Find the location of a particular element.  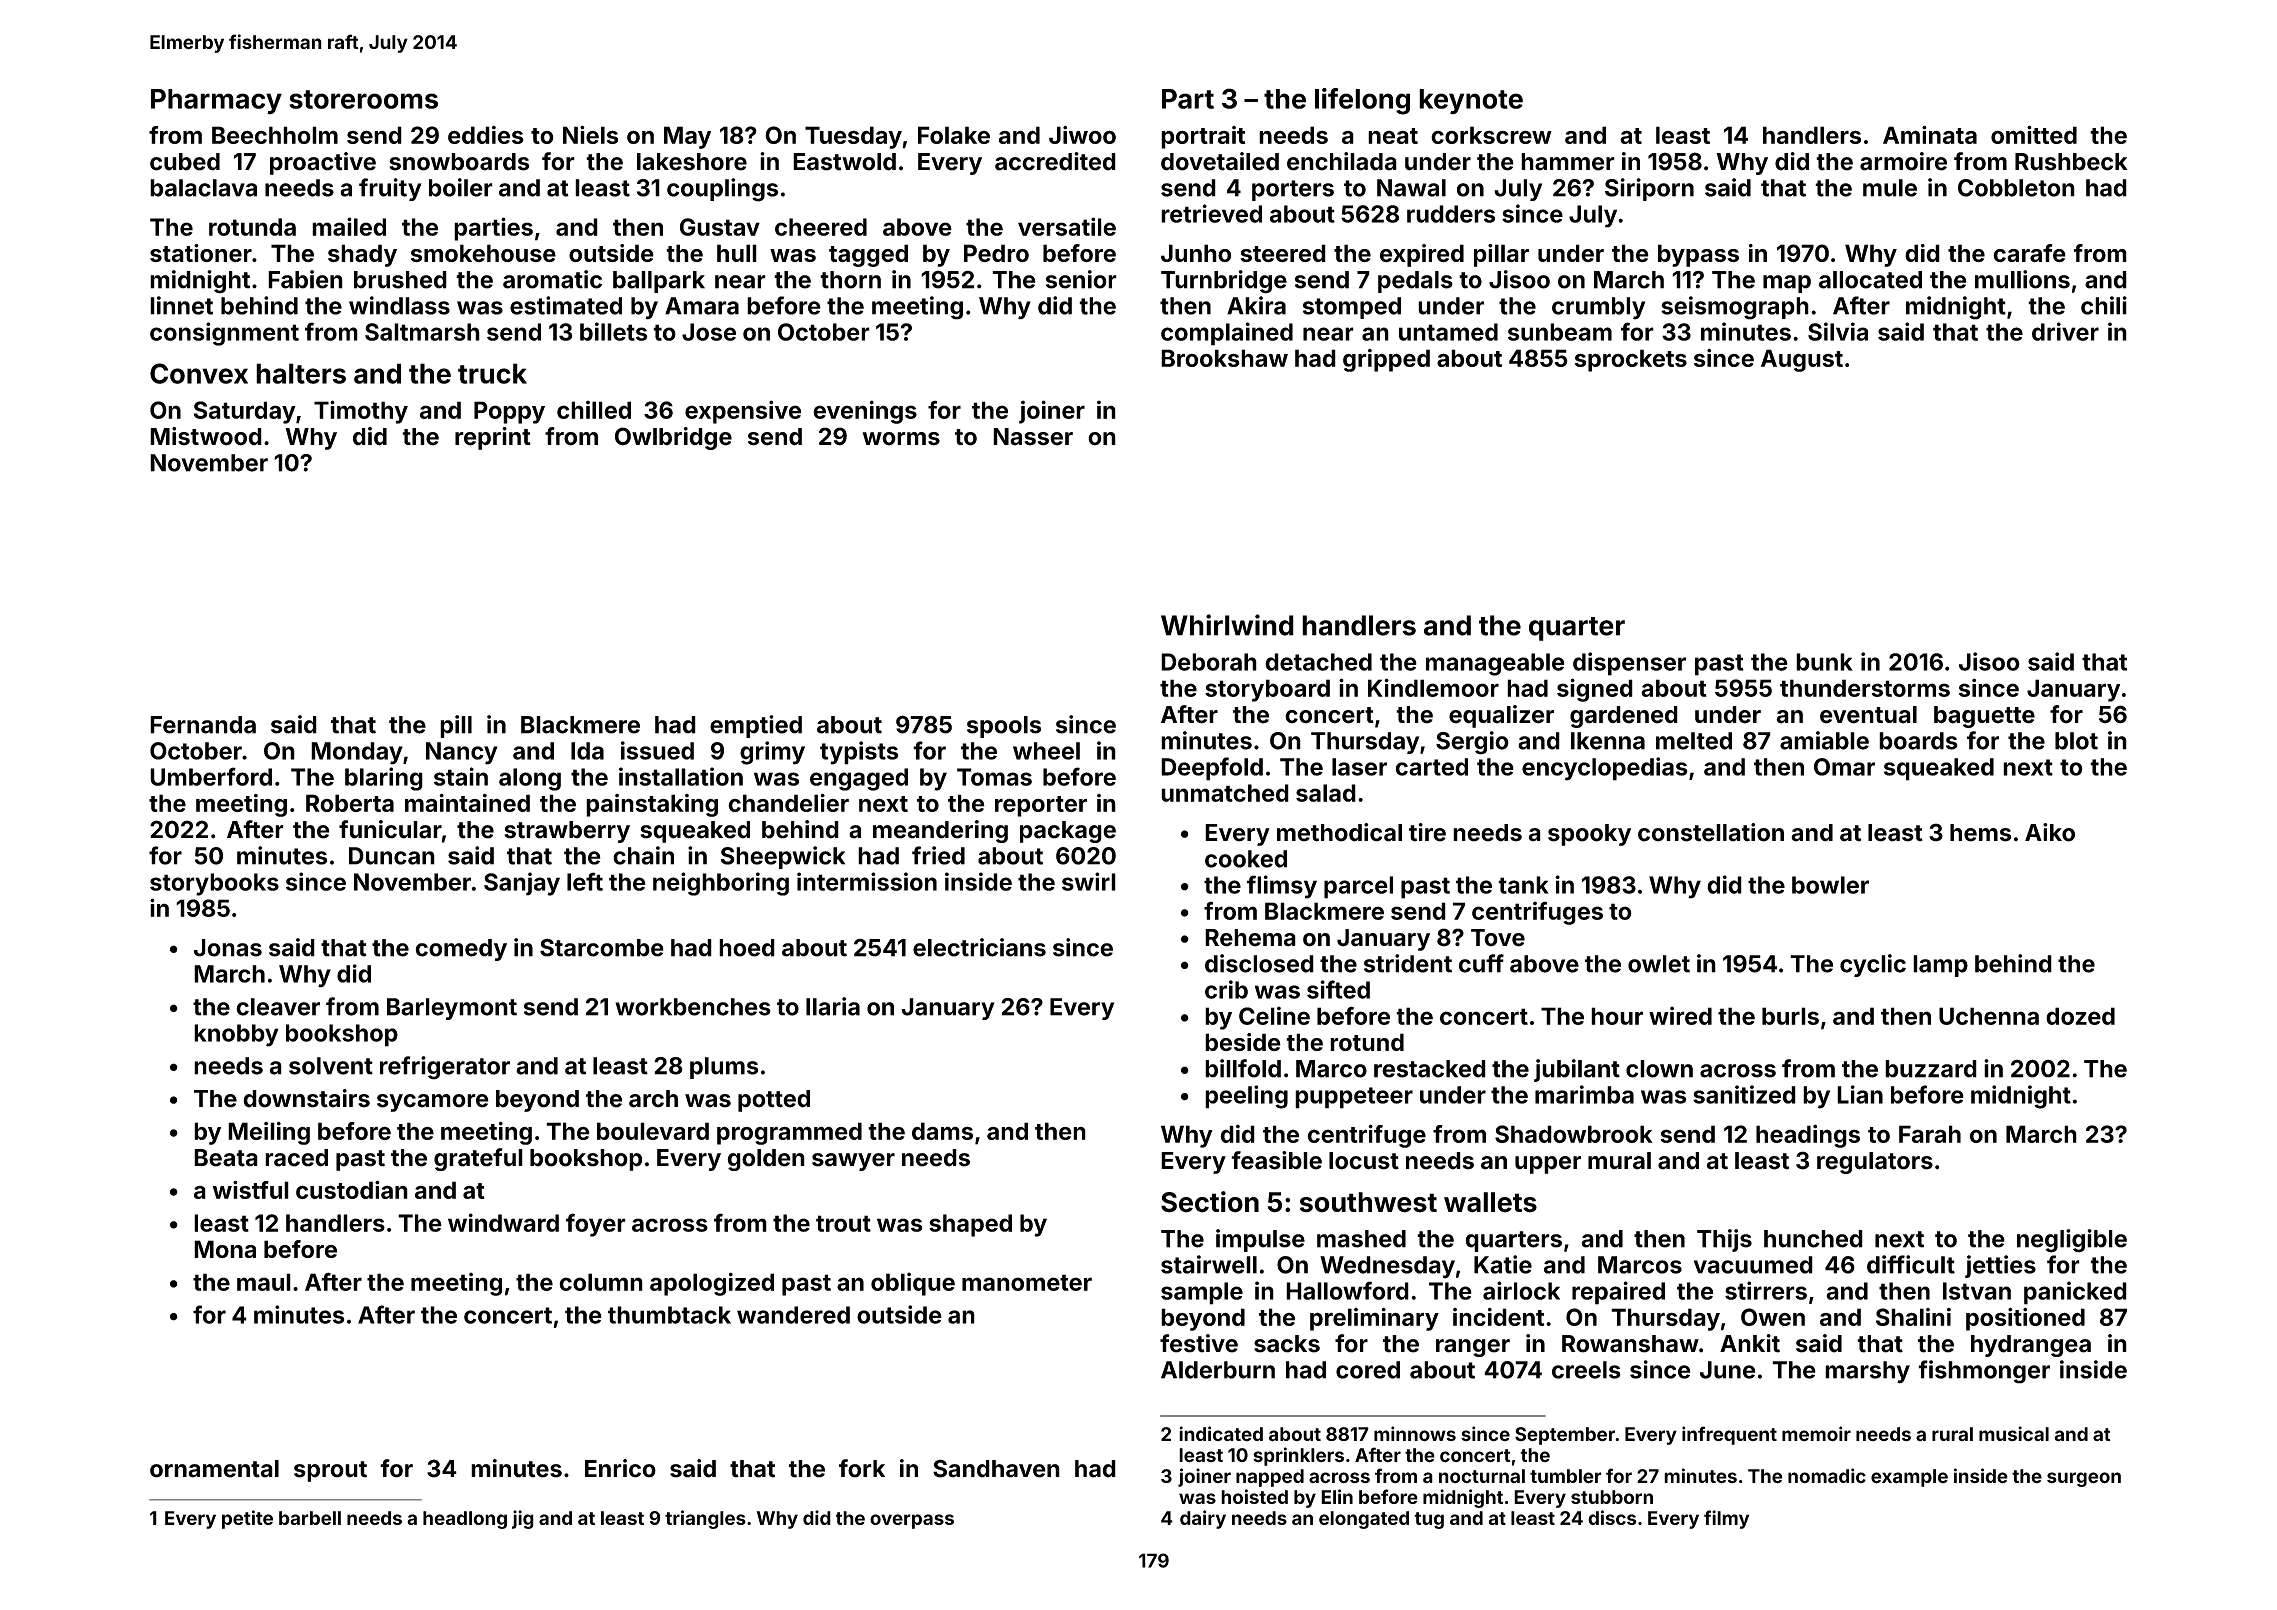

Fernanda is located at coordinates (203, 725).
